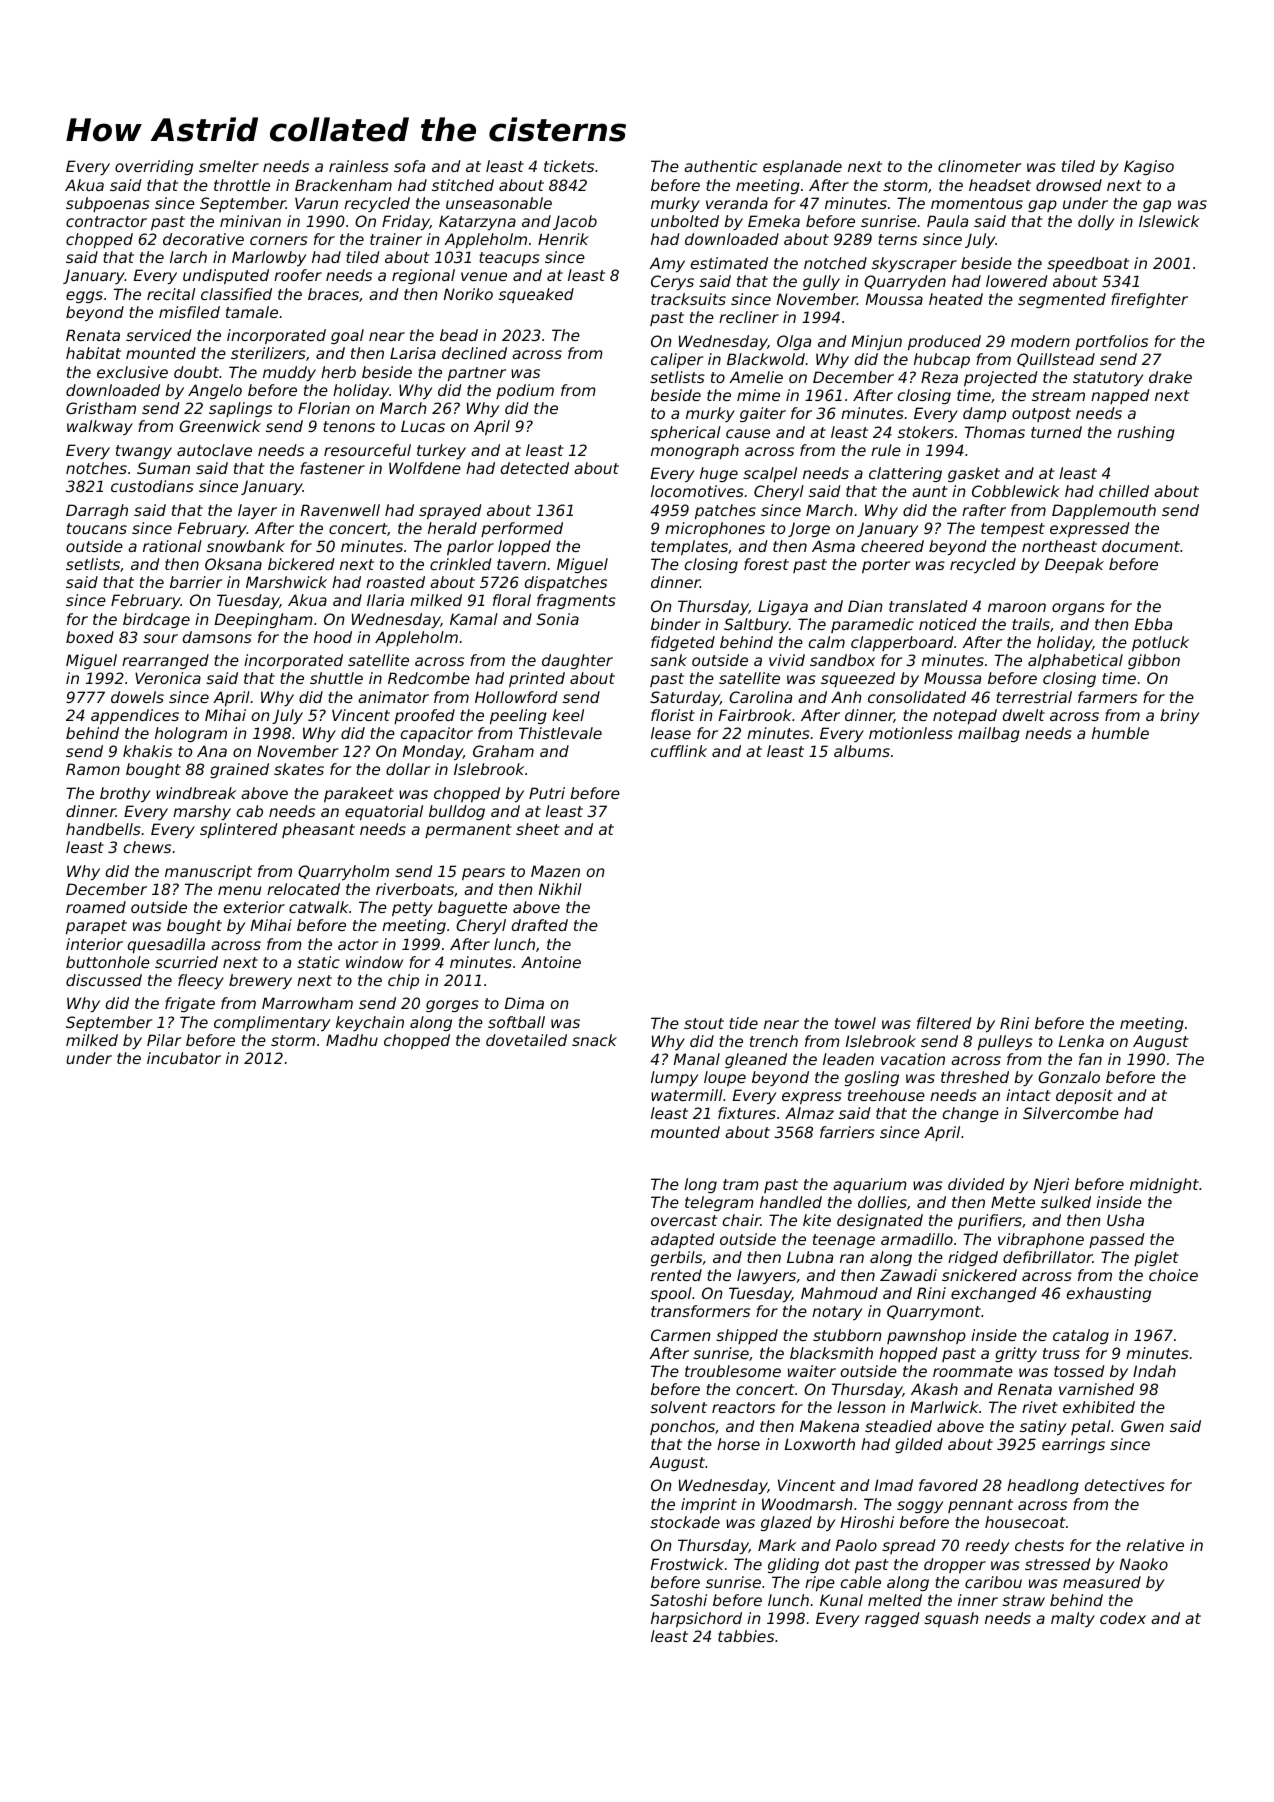  Describe the element at coordinates (678, 1600) in the screenshot. I see `Satoshi` at that location.
